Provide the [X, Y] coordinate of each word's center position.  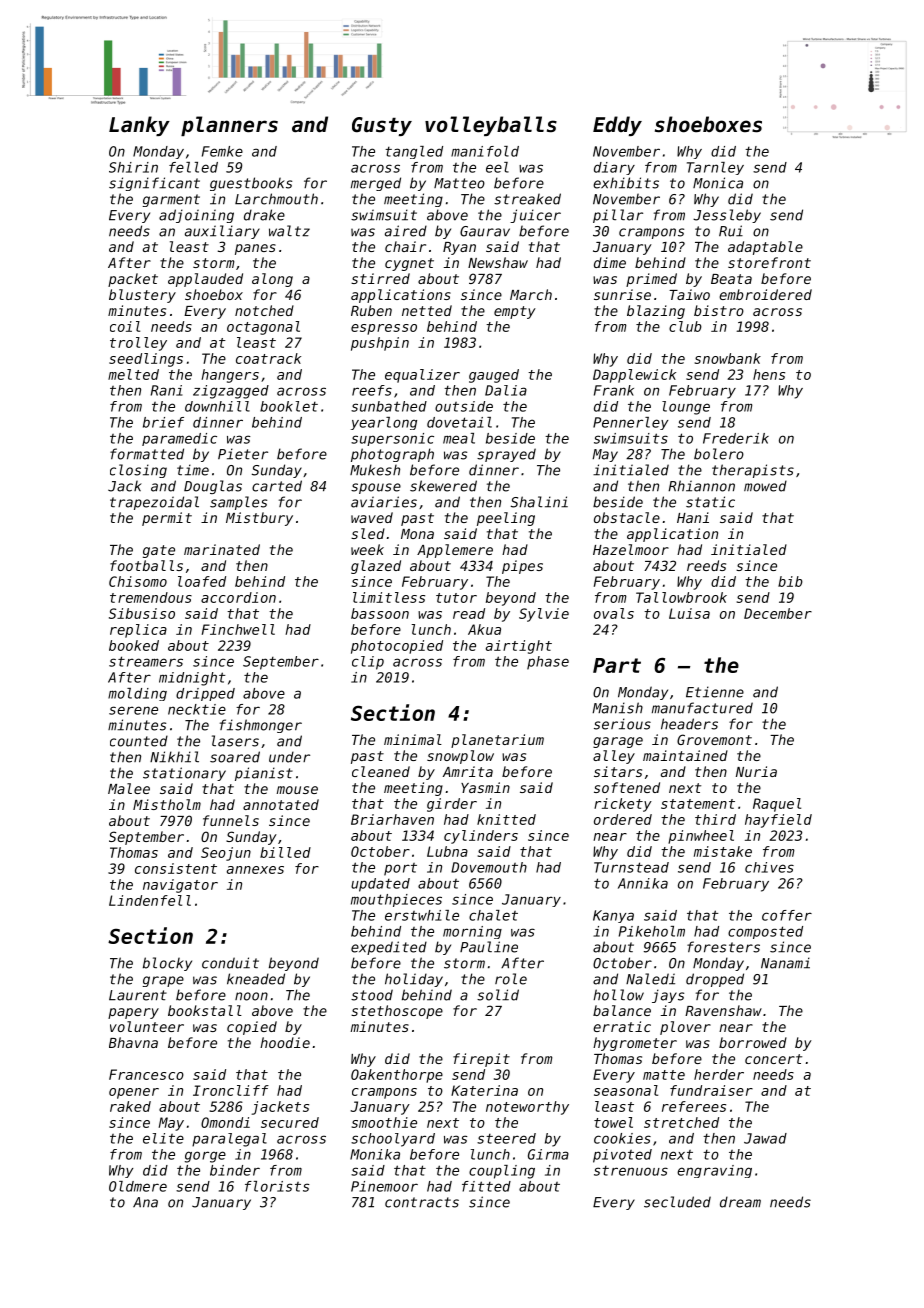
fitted [486, 1186]
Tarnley [715, 168]
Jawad [765, 1138]
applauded [205, 280]
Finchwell [238, 629]
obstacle [627, 517]
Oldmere [138, 1186]
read [469, 613]
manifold [485, 151]
